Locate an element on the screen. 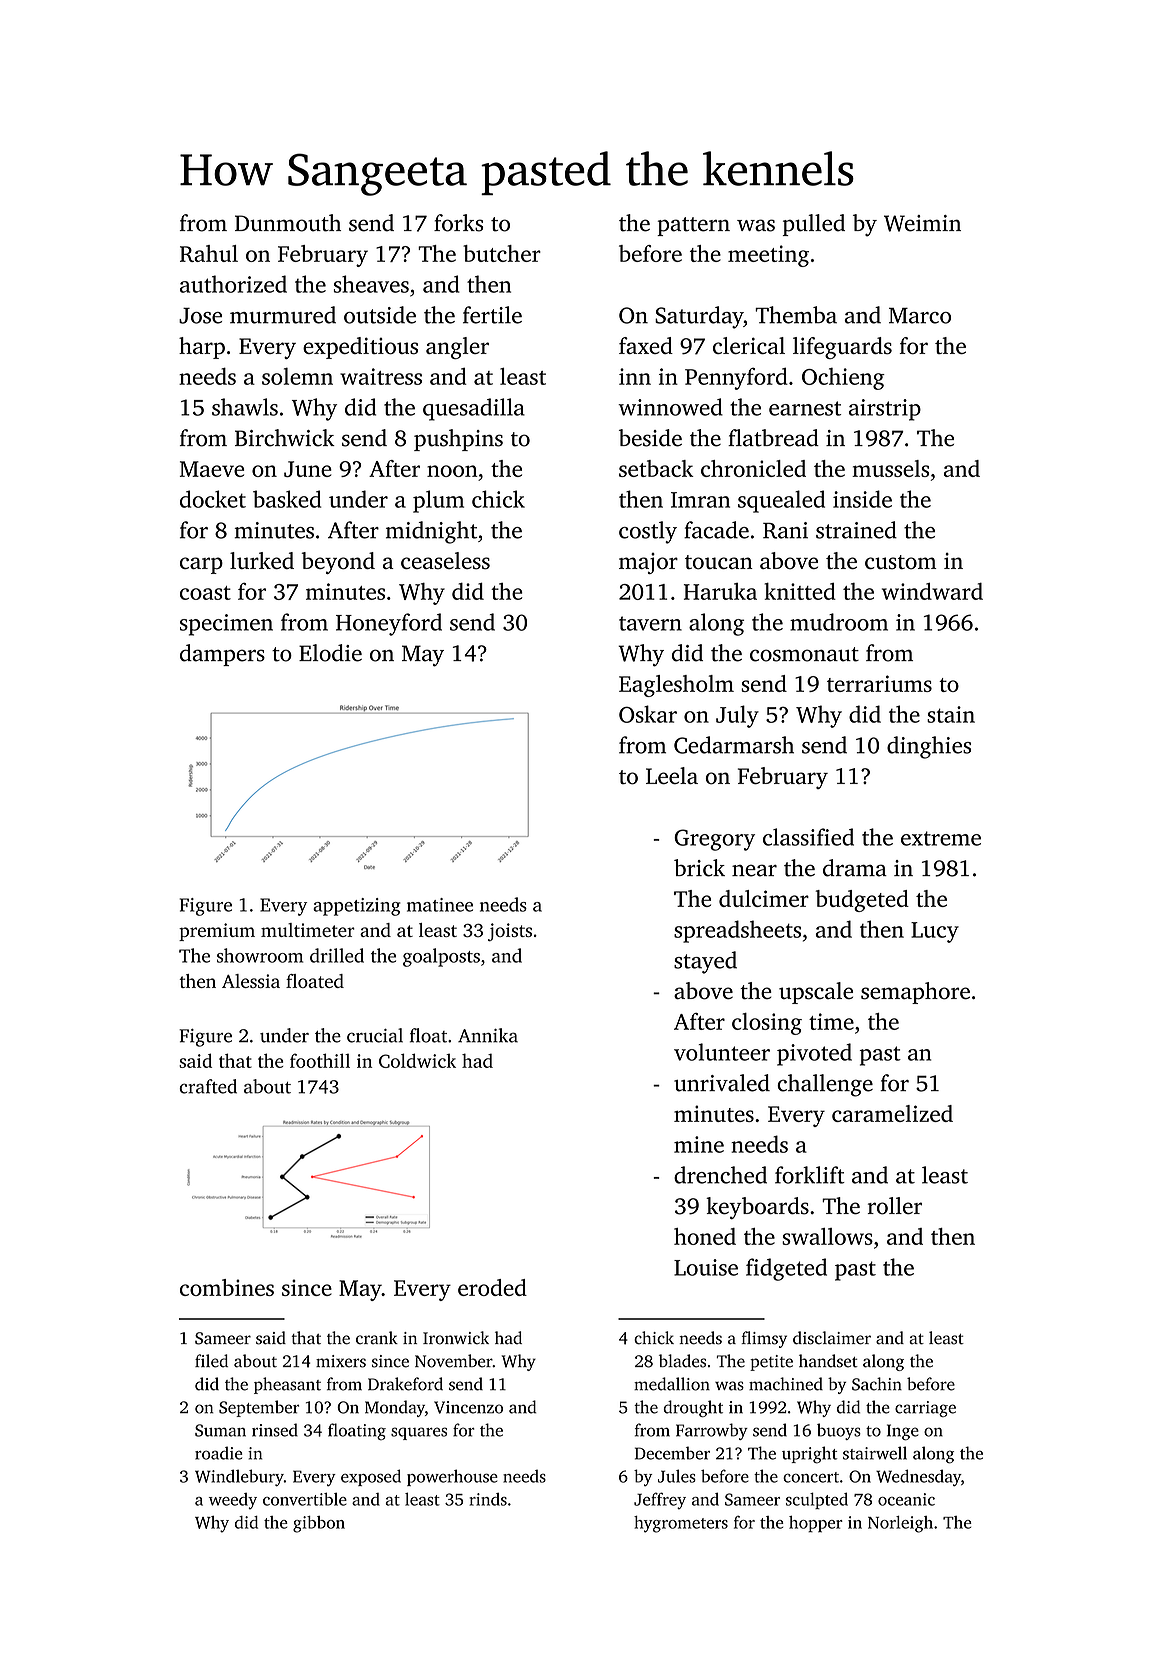  semaphore is located at coordinates (915, 993).
